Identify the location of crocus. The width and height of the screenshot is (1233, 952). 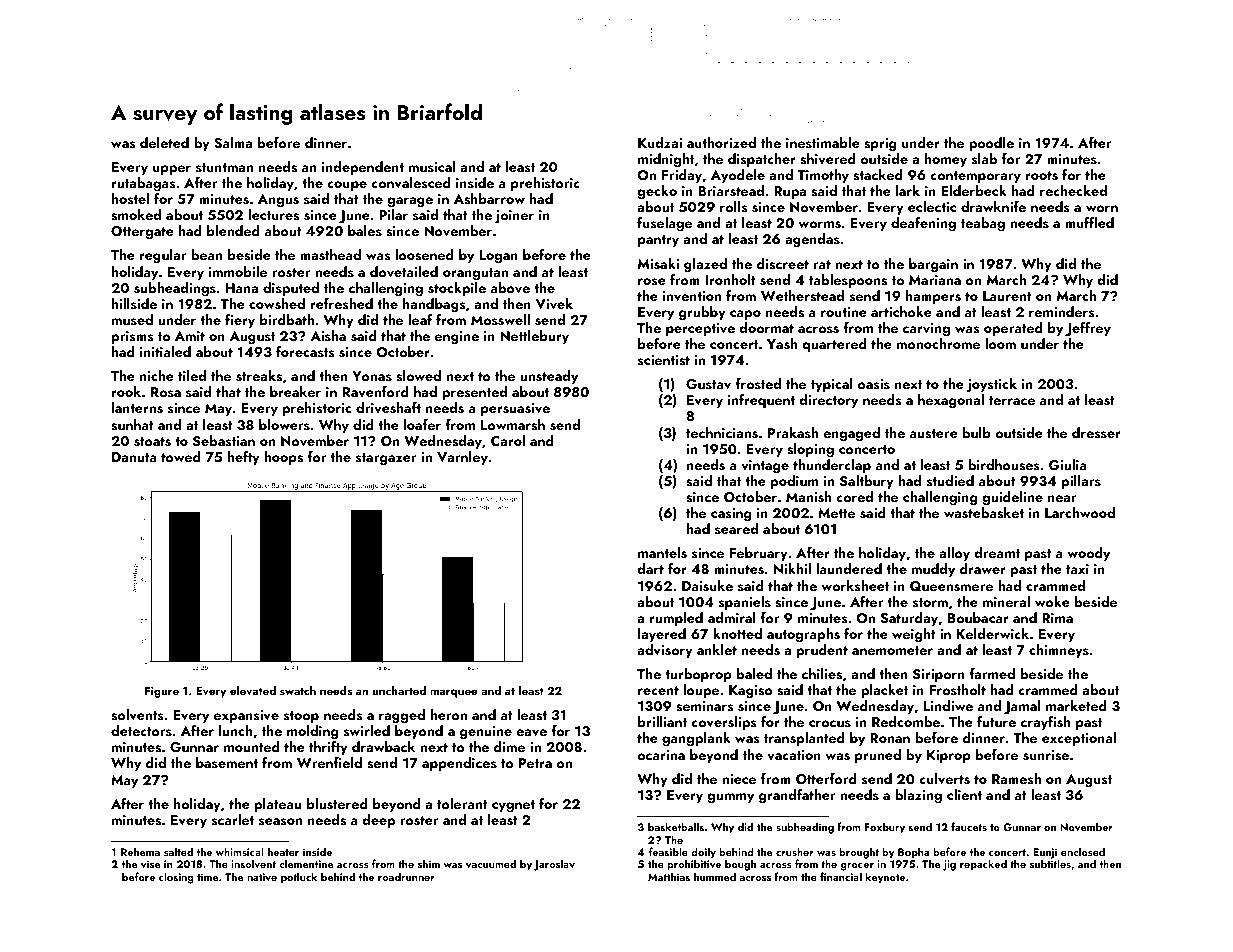
(830, 723).
